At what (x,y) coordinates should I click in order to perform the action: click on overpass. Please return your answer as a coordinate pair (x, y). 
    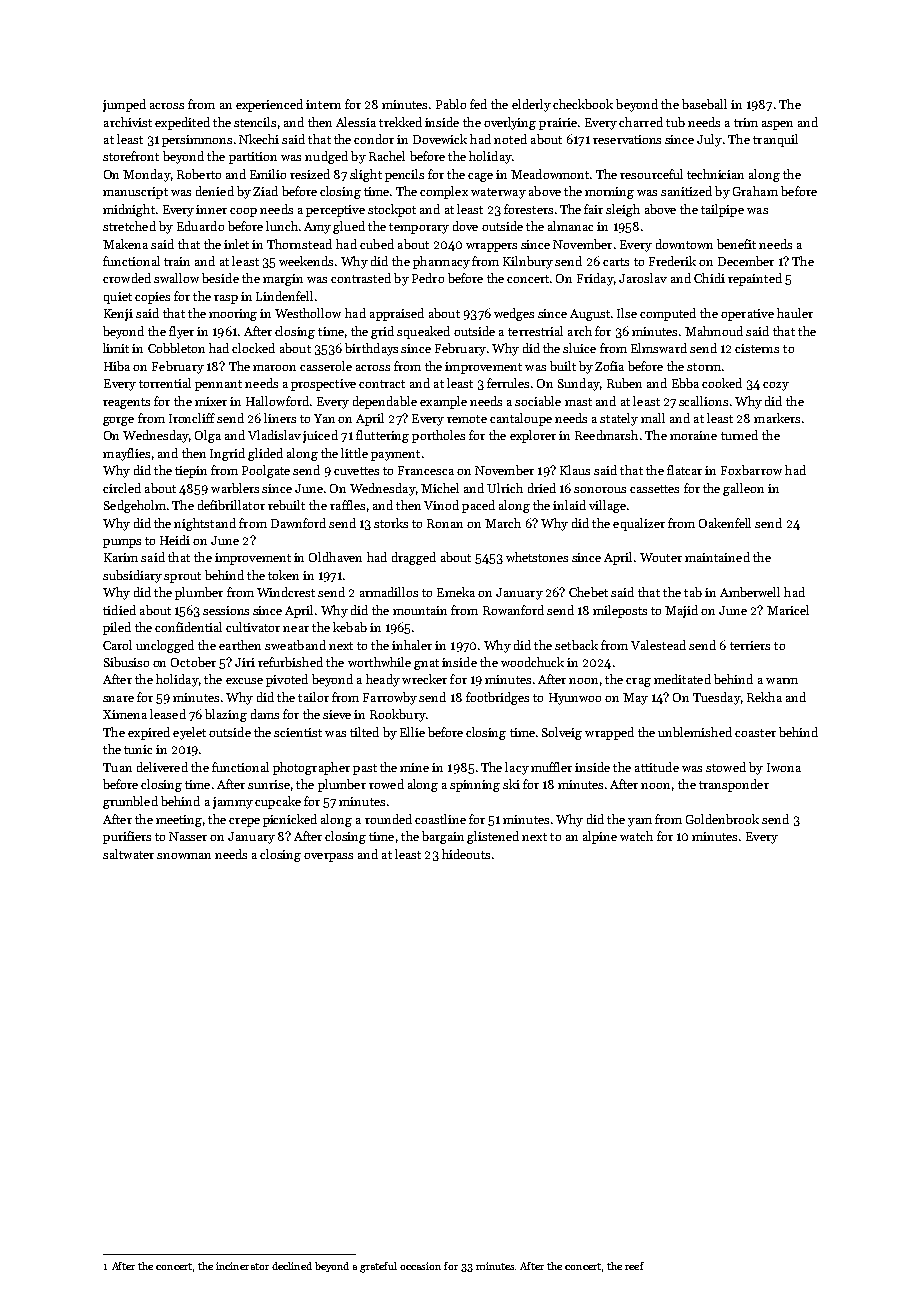
    Looking at the image, I should click on (328, 857).
